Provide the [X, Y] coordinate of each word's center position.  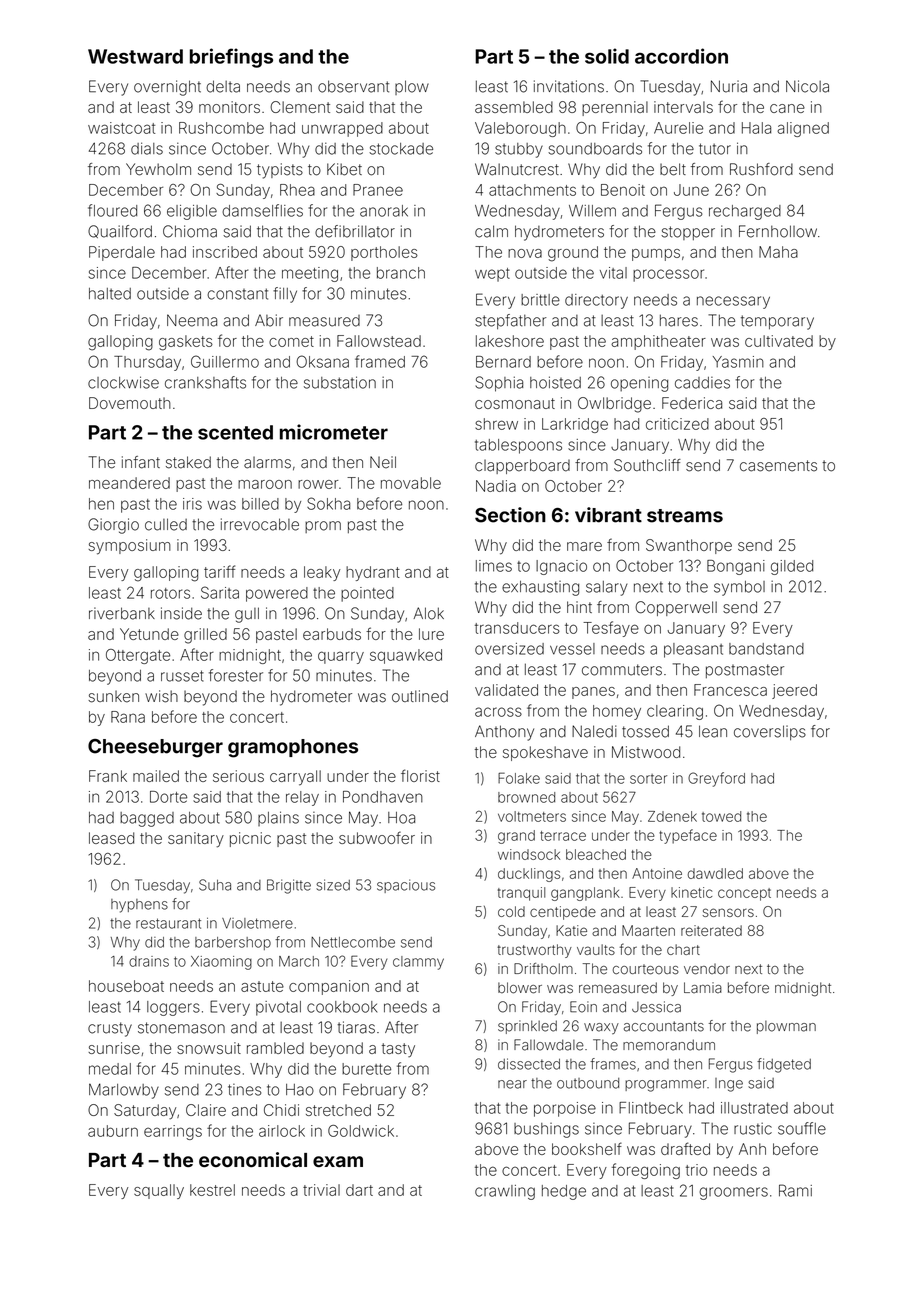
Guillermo [225, 361]
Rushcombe [221, 128]
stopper [688, 233]
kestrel [212, 1190]
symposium [130, 547]
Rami [795, 1190]
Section [510, 515]
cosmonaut [515, 403]
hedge [564, 1192]
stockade [401, 149]
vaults [596, 949]
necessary [733, 302]
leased [111, 838]
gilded [792, 567]
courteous [646, 969]
